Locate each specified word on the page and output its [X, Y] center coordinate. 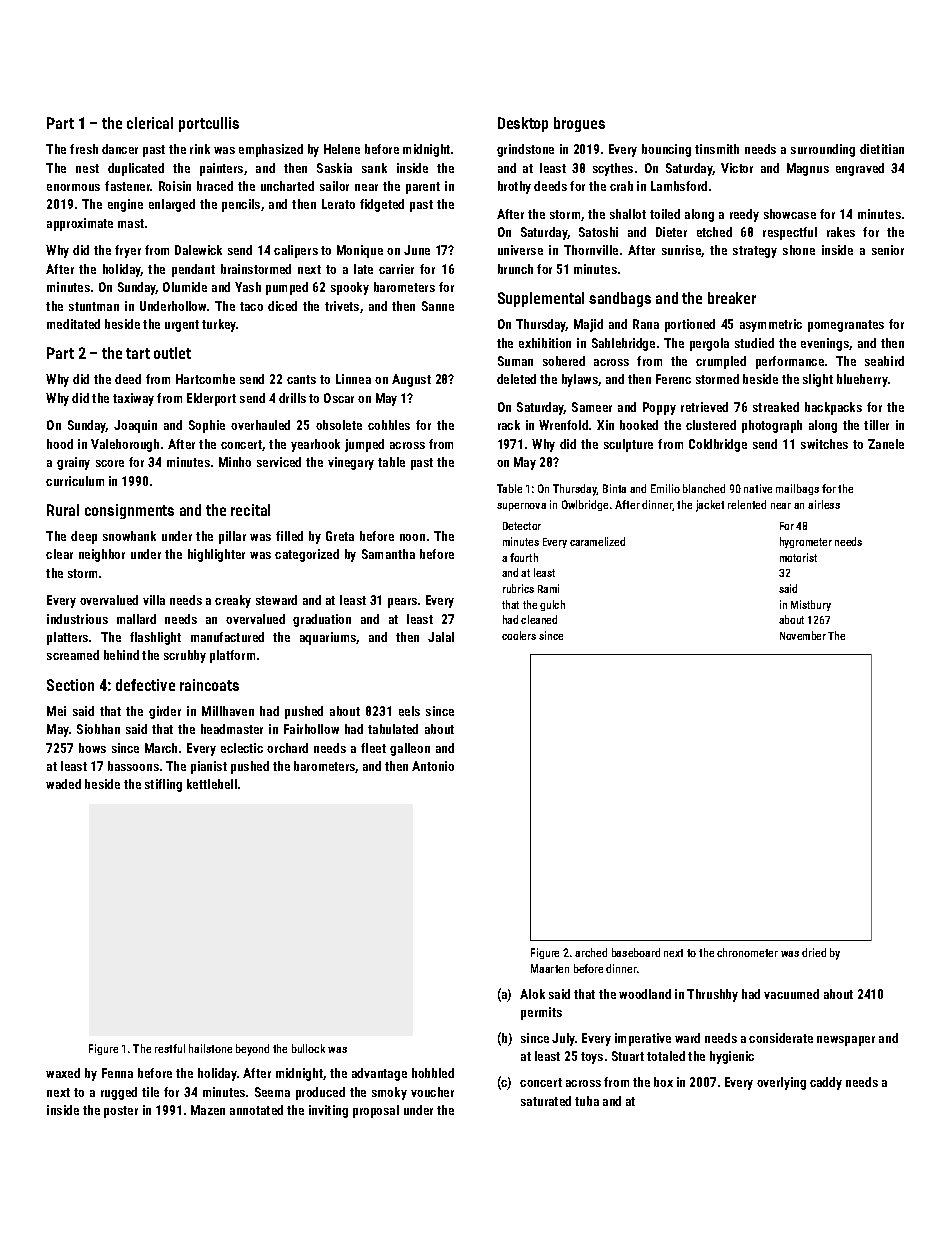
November [803, 635]
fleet [373, 748]
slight [818, 380]
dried [814, 952]
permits [541, 1013]
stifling [163, 785]
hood [60, 444]
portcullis [209, 124]
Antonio [433, 766]
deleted [516, 379]
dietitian [882, 149]
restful [170, 1048]
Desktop [523, 124]
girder [165, 712]
